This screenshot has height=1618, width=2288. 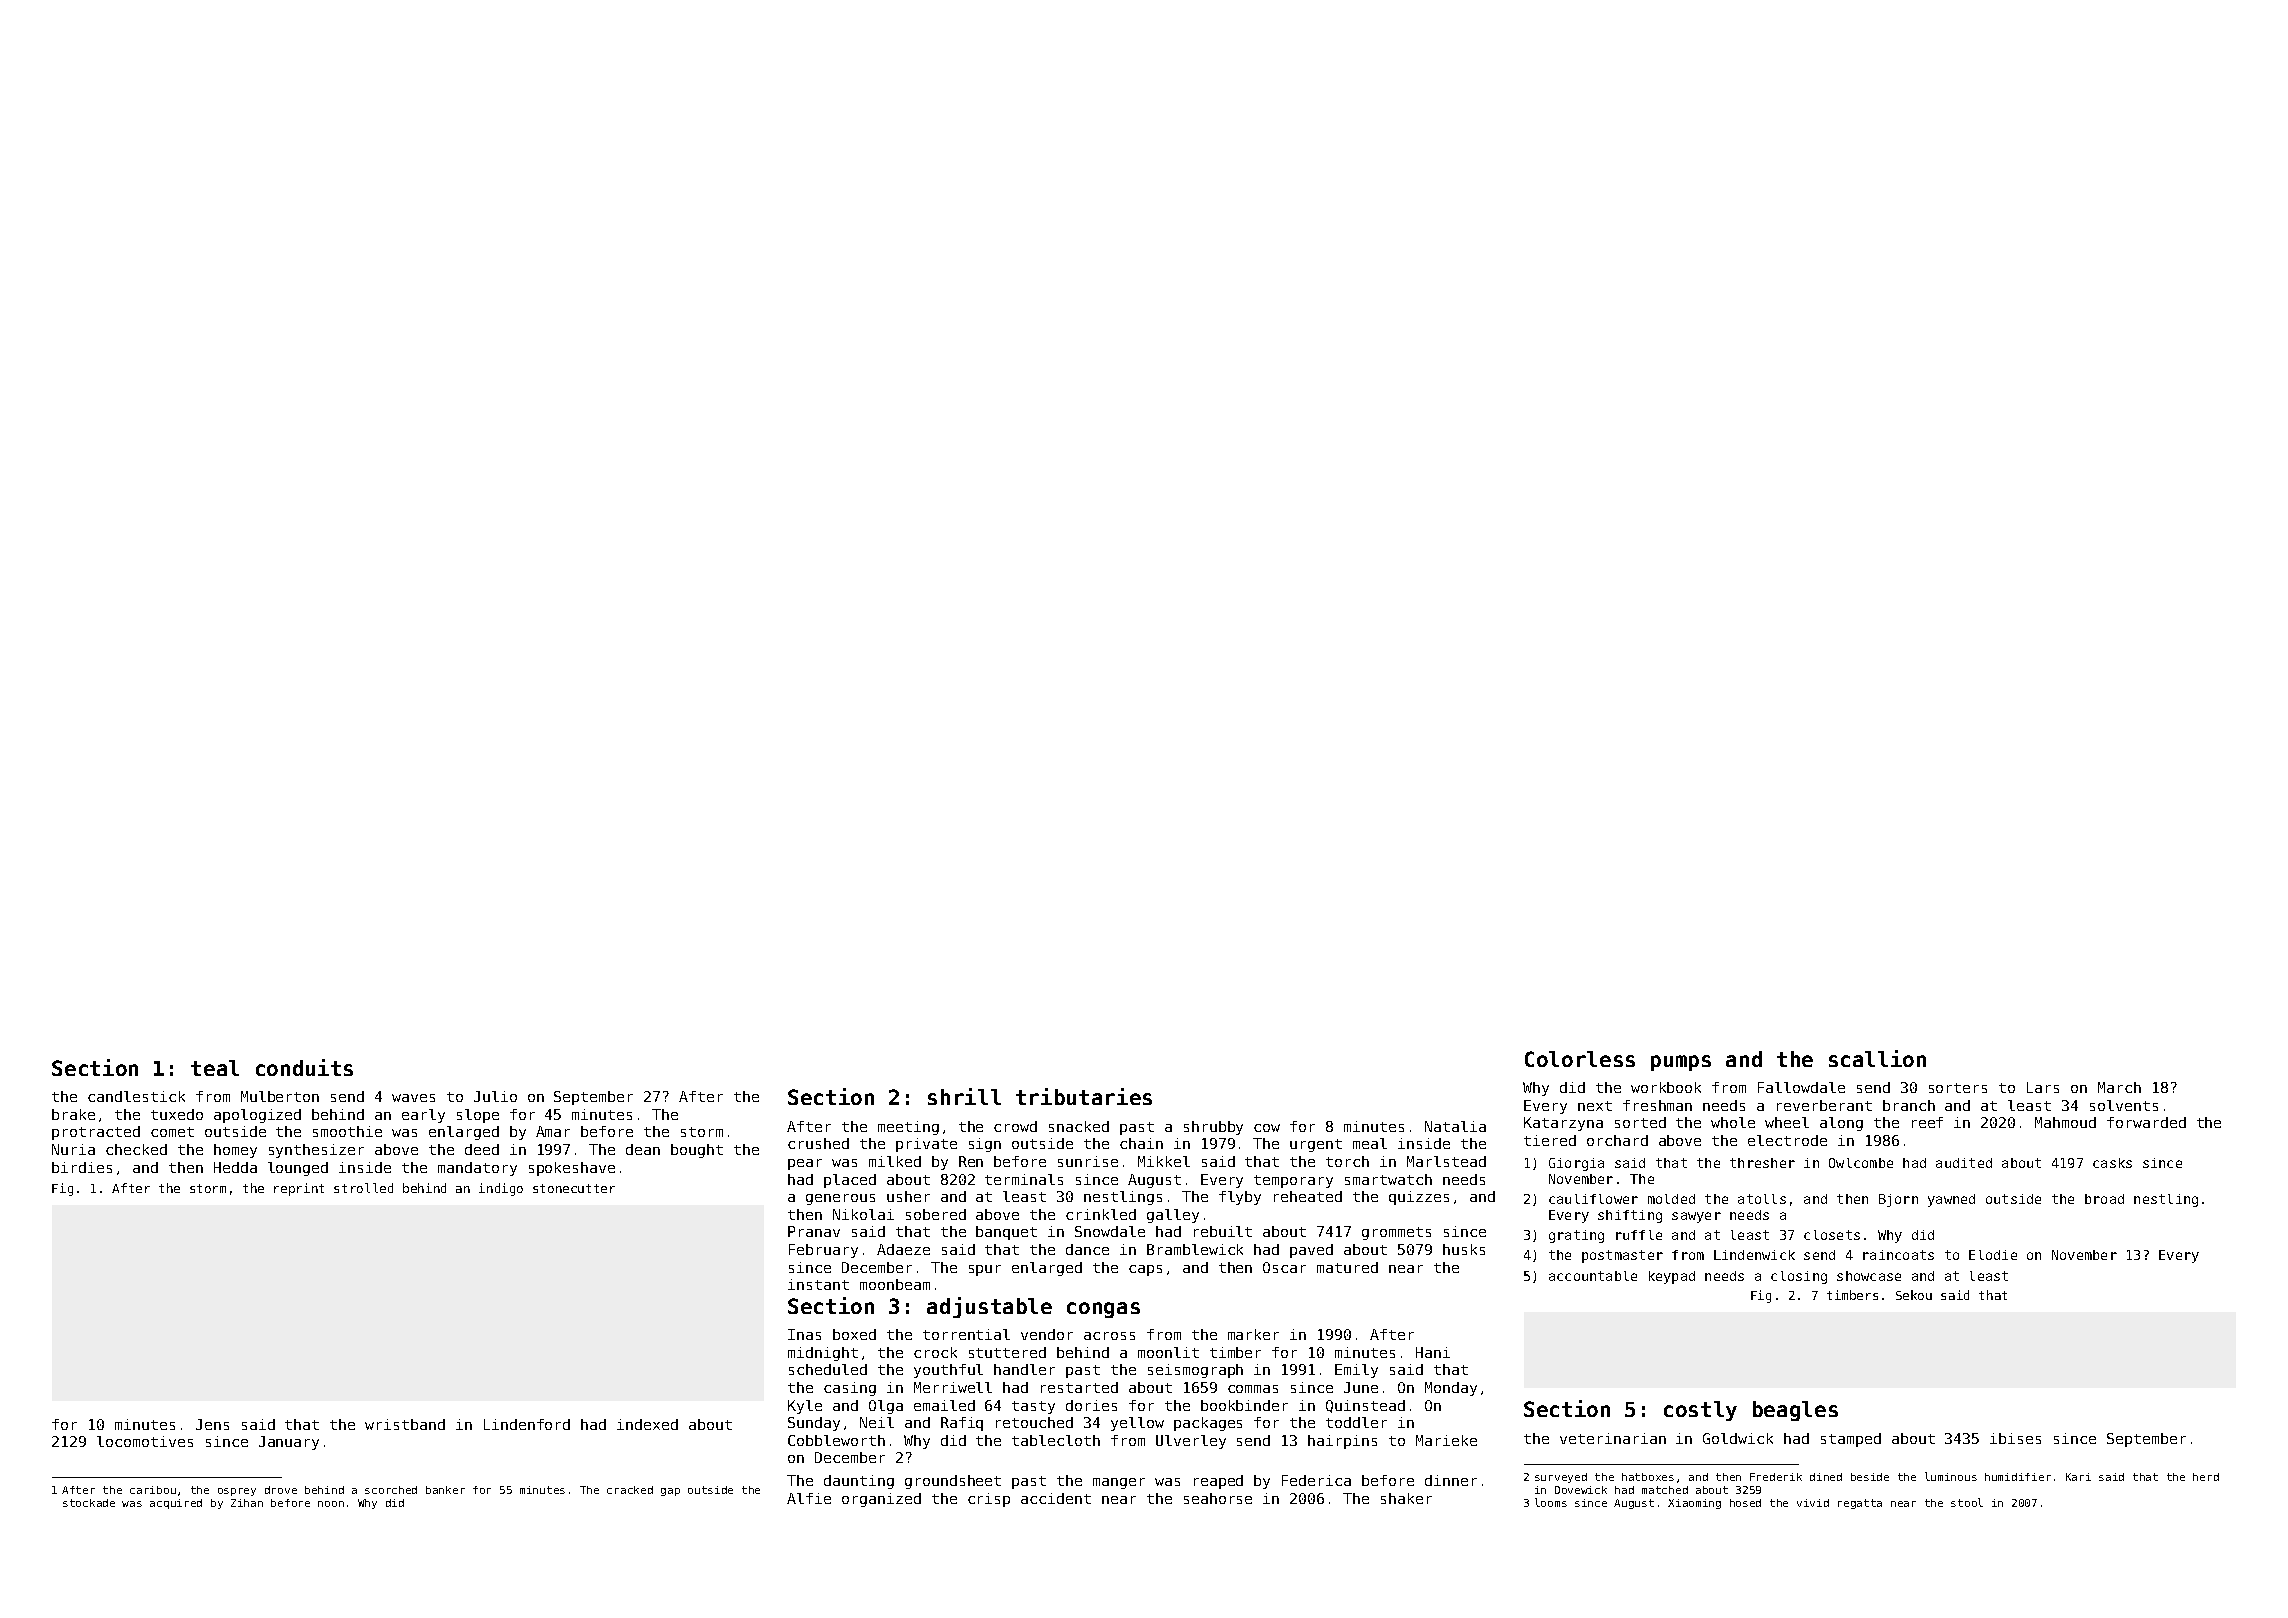 I want to click on rebuilt, so click(x=1223, y=1231).
